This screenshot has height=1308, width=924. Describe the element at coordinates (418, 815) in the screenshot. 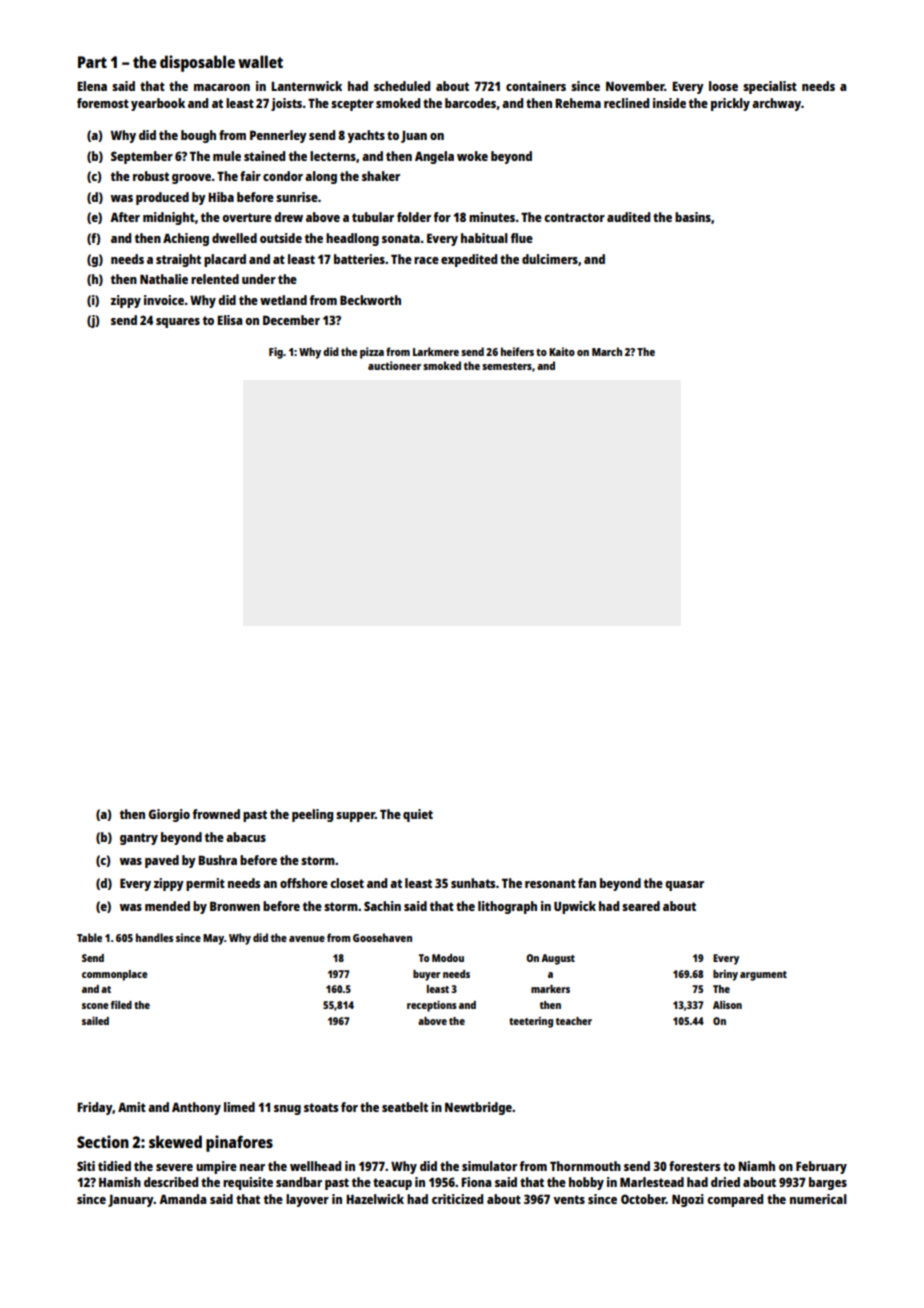

I see `quiet` at that location.
